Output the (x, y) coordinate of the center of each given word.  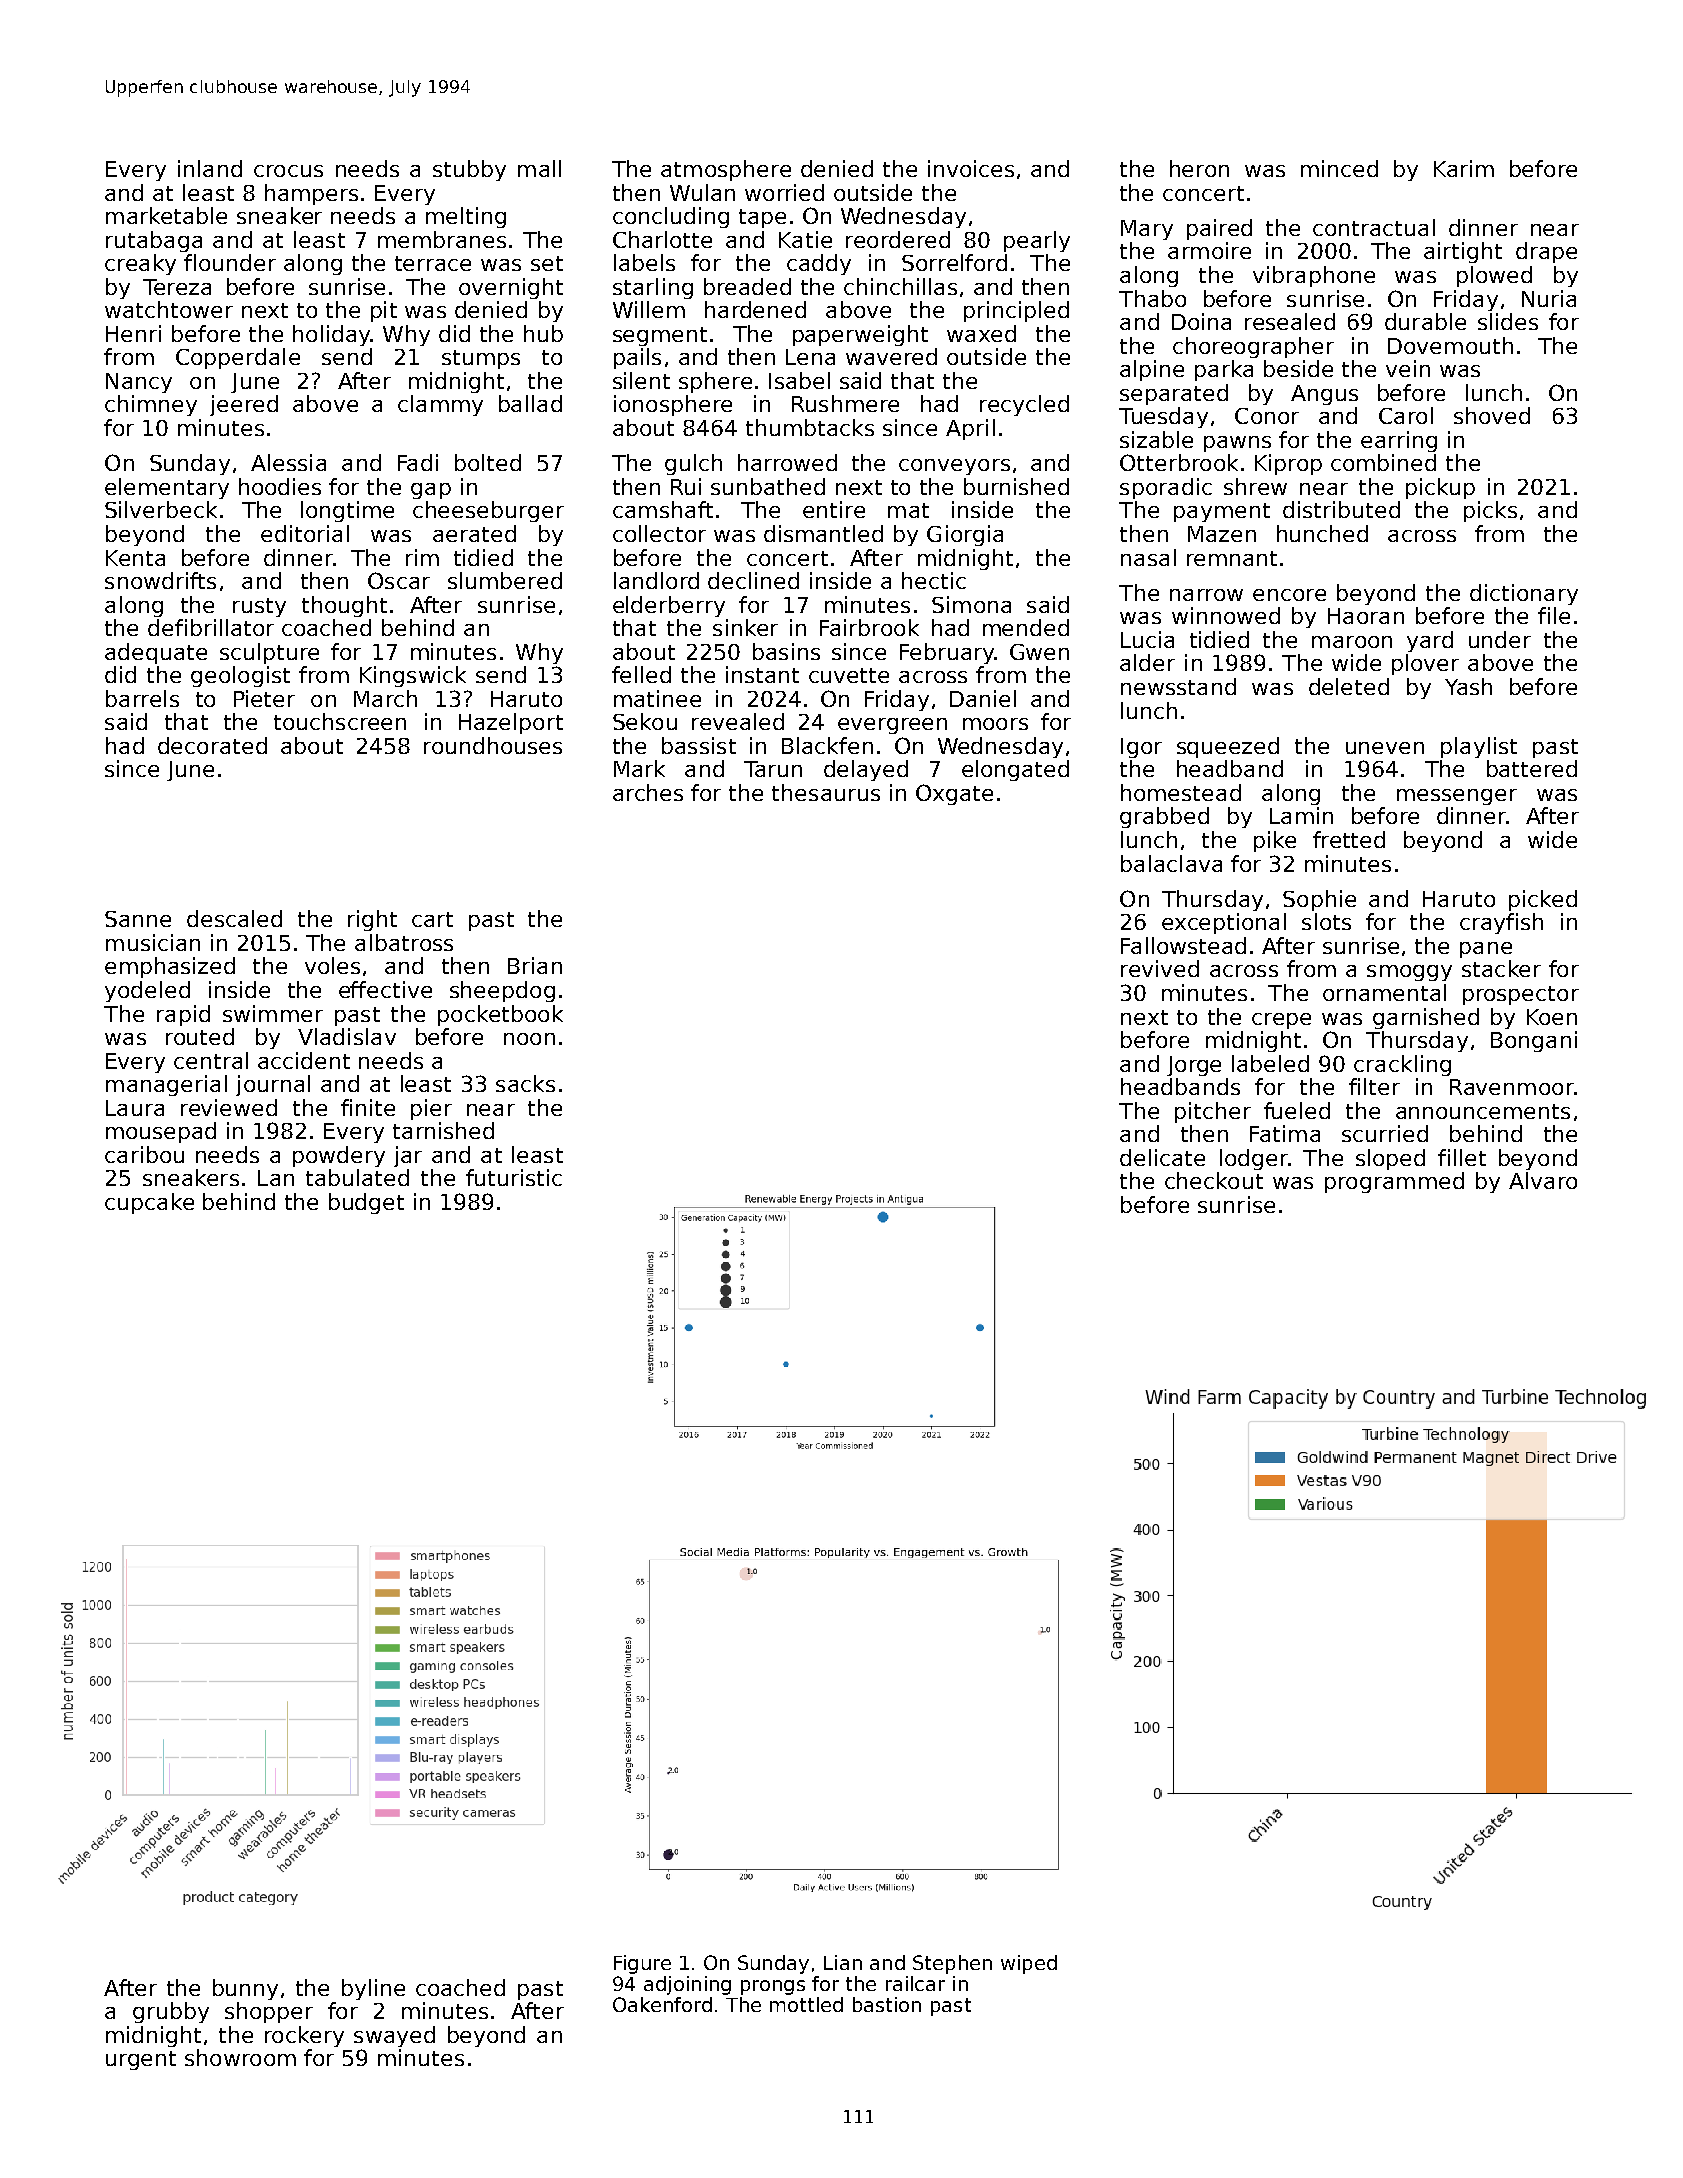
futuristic (514, 1177)
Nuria (1549, 298)
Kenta (135, 558)
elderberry (669, 606)
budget (366, 1203)
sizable (1156, 439)
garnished (1426, 1018)
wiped (1029, 1964)
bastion (887, 2004)
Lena (810, 357)
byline (373, 1989)
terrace (433, 263)
